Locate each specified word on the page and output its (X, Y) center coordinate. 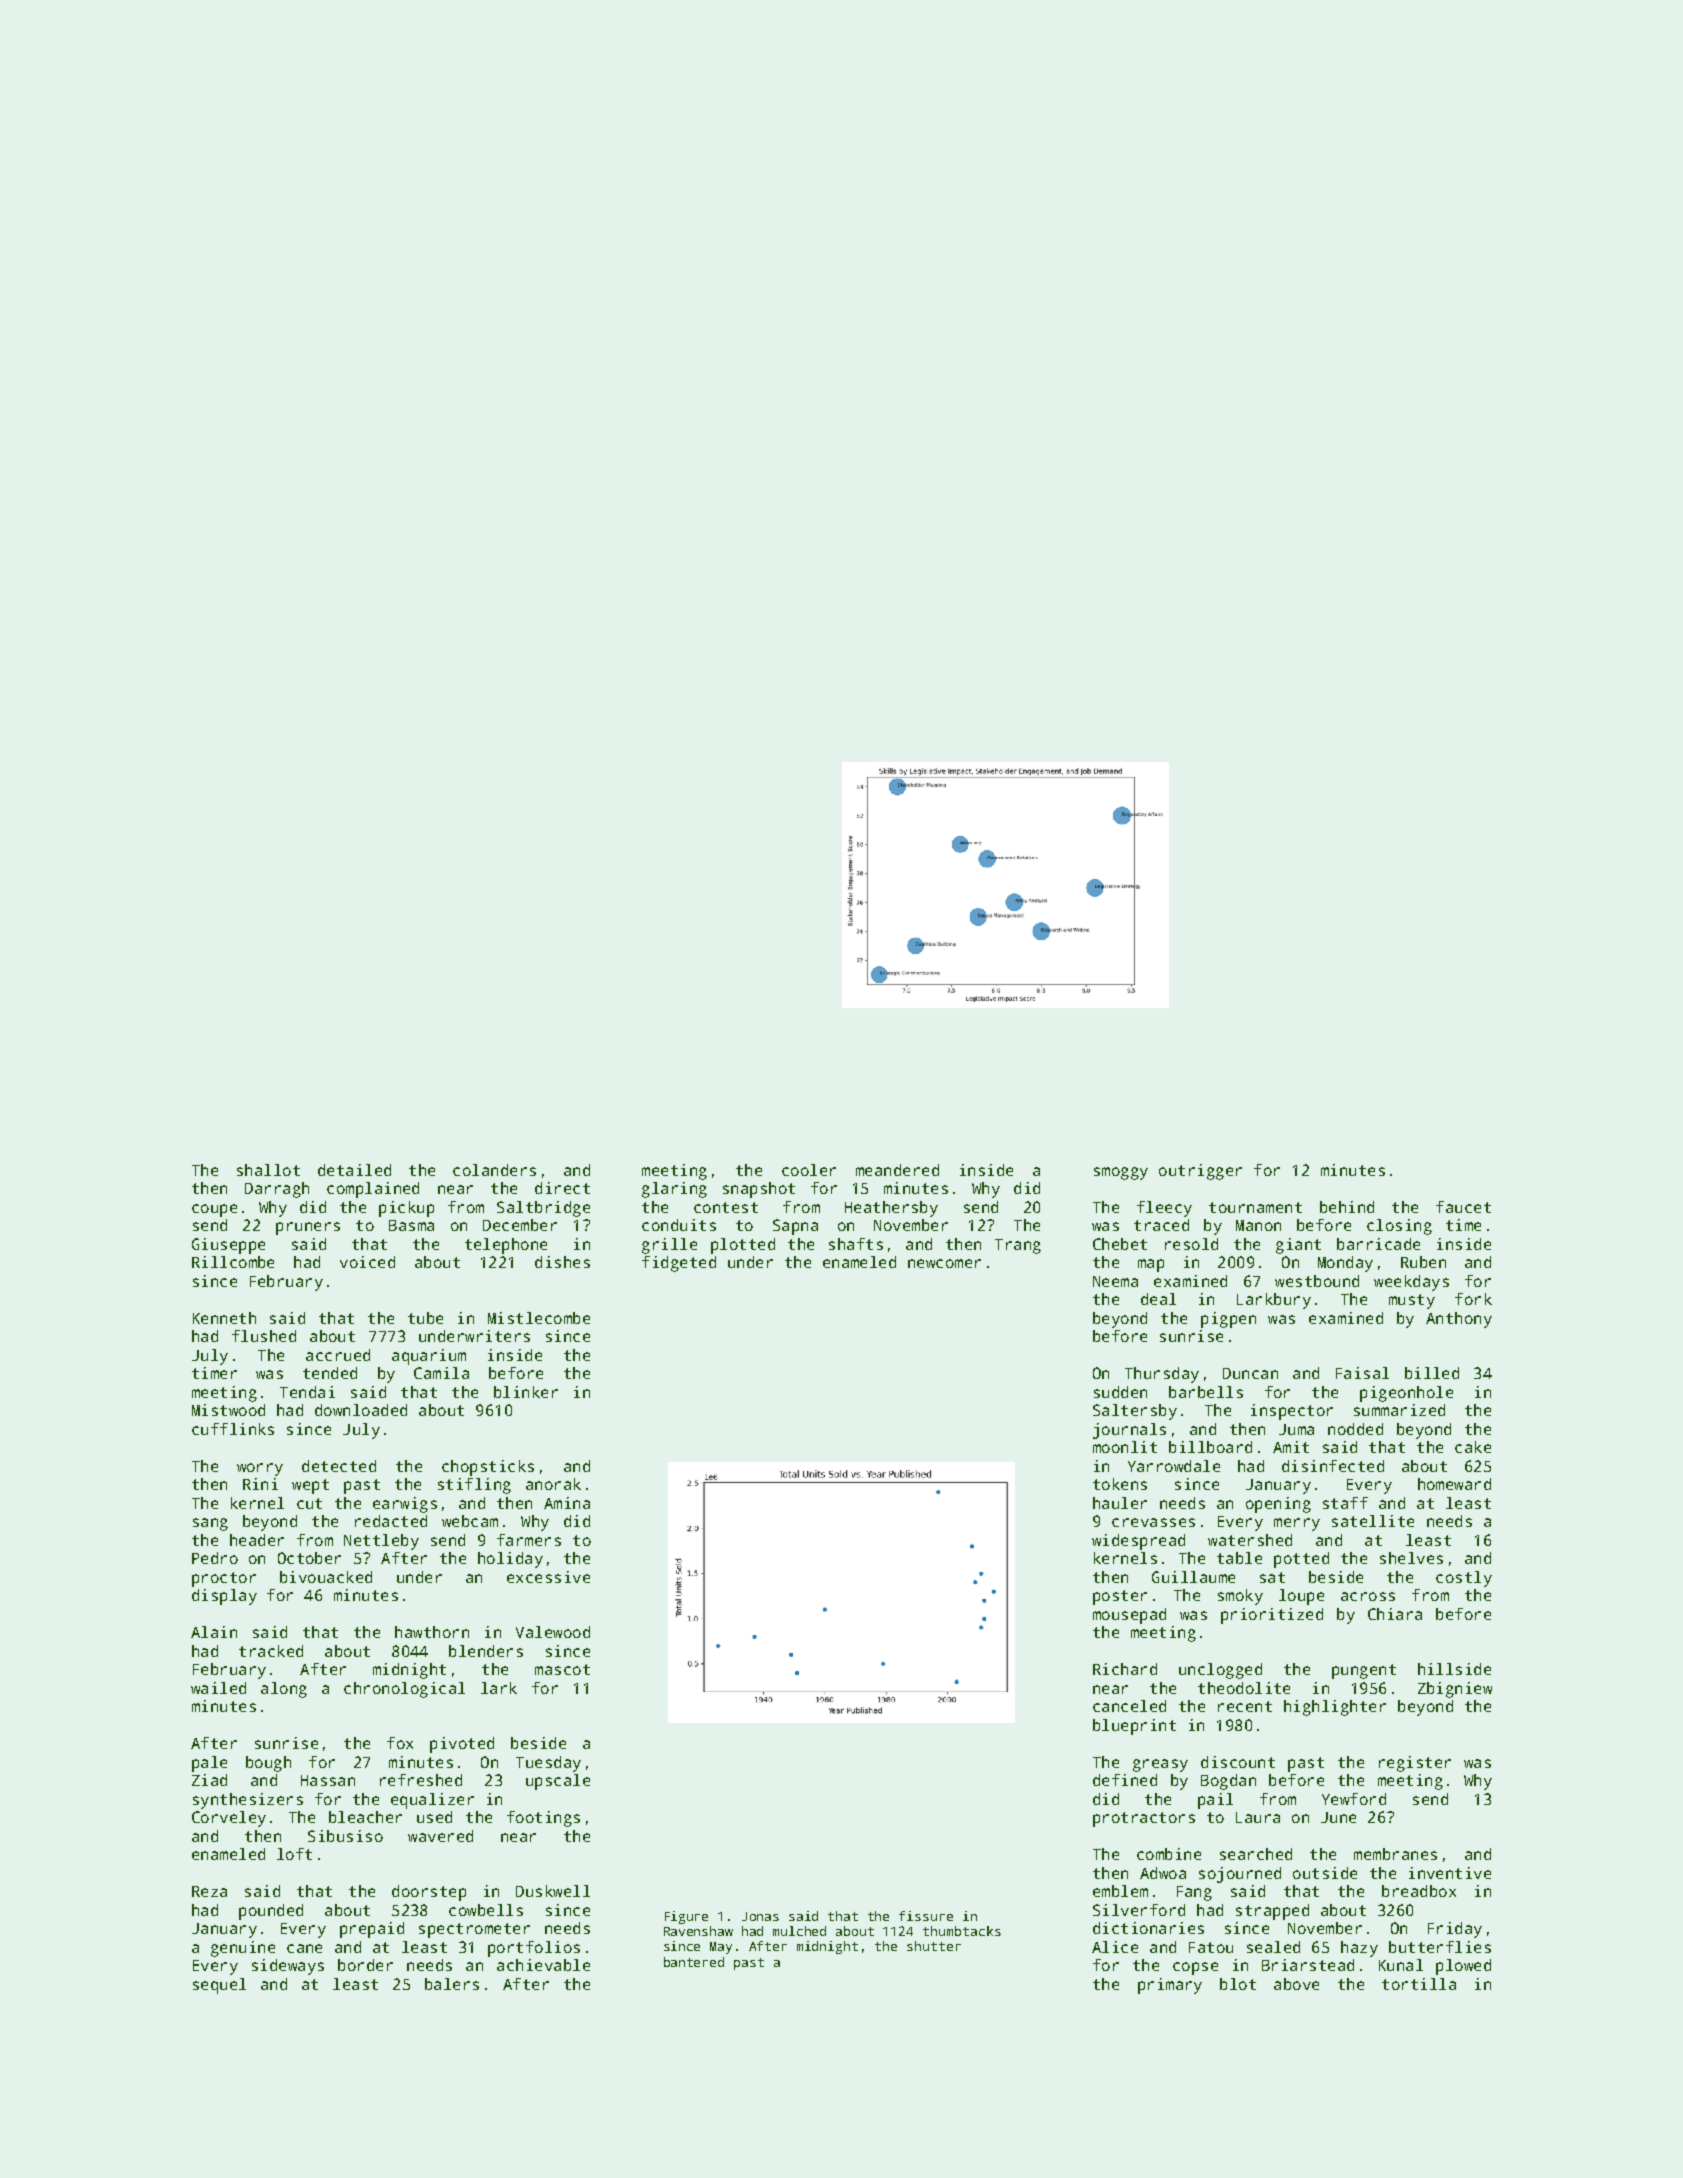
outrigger (1200, 1172)
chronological (404, 1690)
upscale (558, 1782)
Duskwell (553, 1891)
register (1415, 1764)
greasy (1160, 1765)
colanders (494, 1170)
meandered (897, 1170)
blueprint (1134, 1727)
